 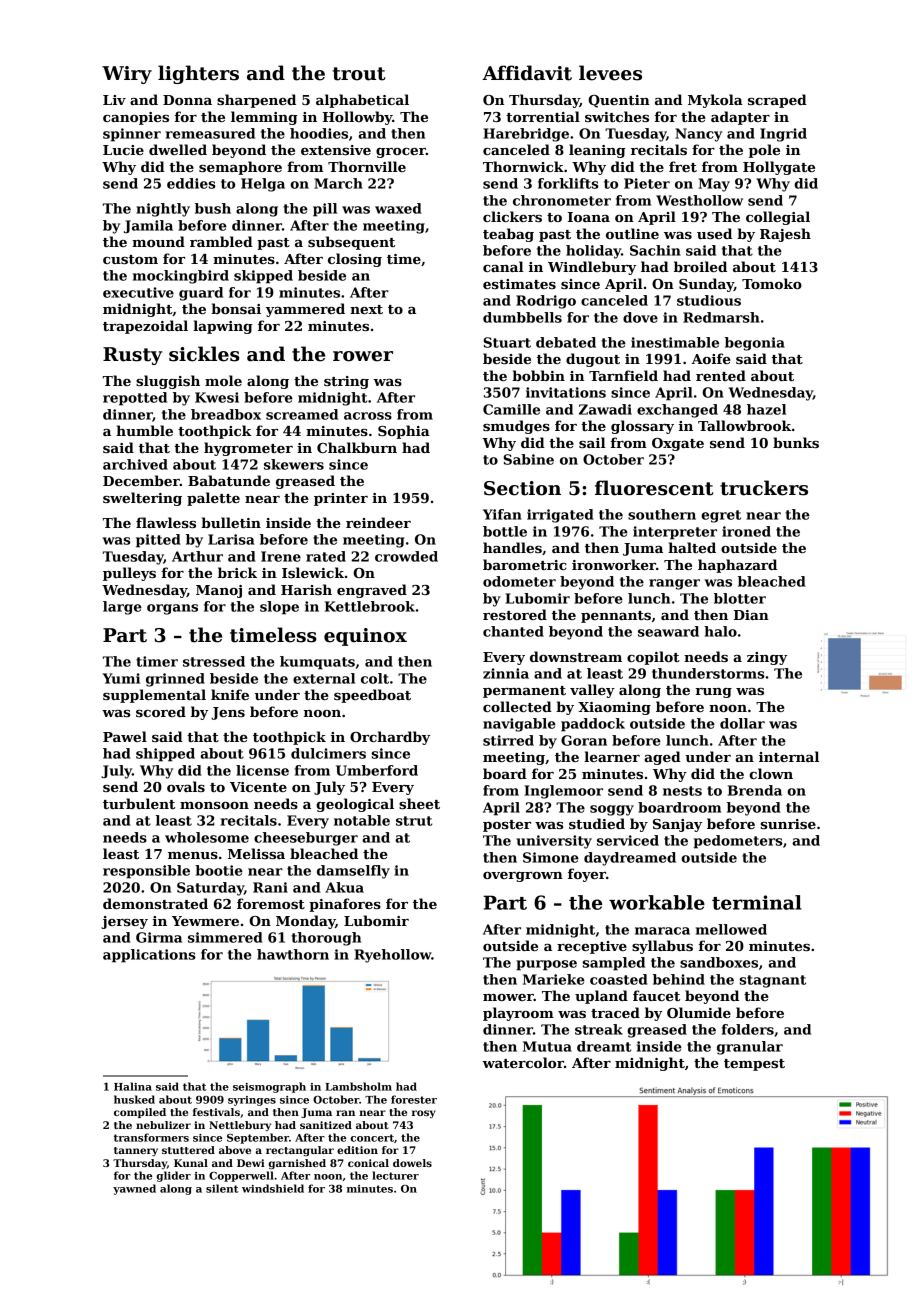 What do you see at coordinates (513, 631) in the document?
I see `chanted` at bounding box center [513, 631].
